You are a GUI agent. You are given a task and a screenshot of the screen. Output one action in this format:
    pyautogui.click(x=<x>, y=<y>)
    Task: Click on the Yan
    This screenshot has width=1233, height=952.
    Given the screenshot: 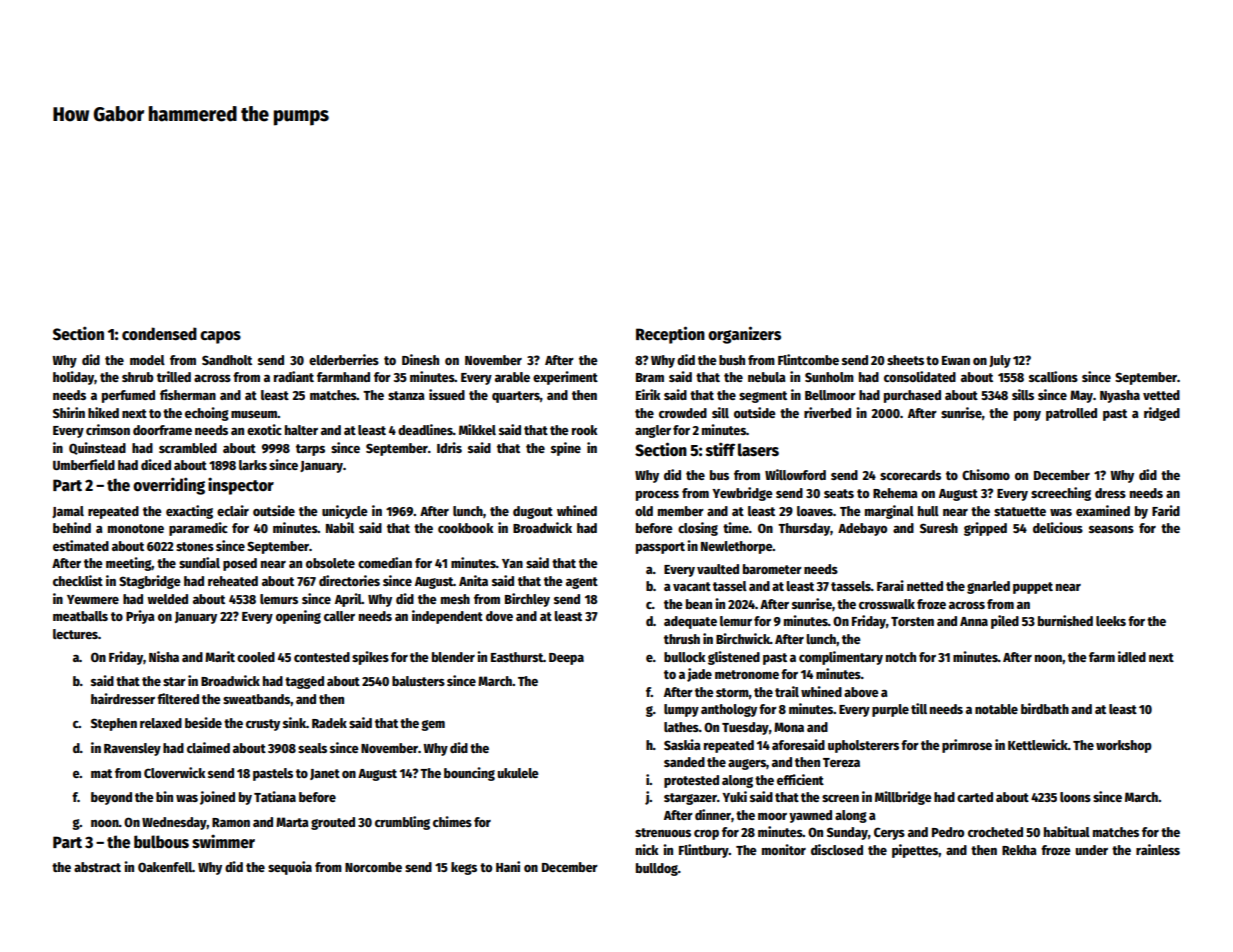 What is the action you would take?
    pyautogui.click(x=512, y=563)
